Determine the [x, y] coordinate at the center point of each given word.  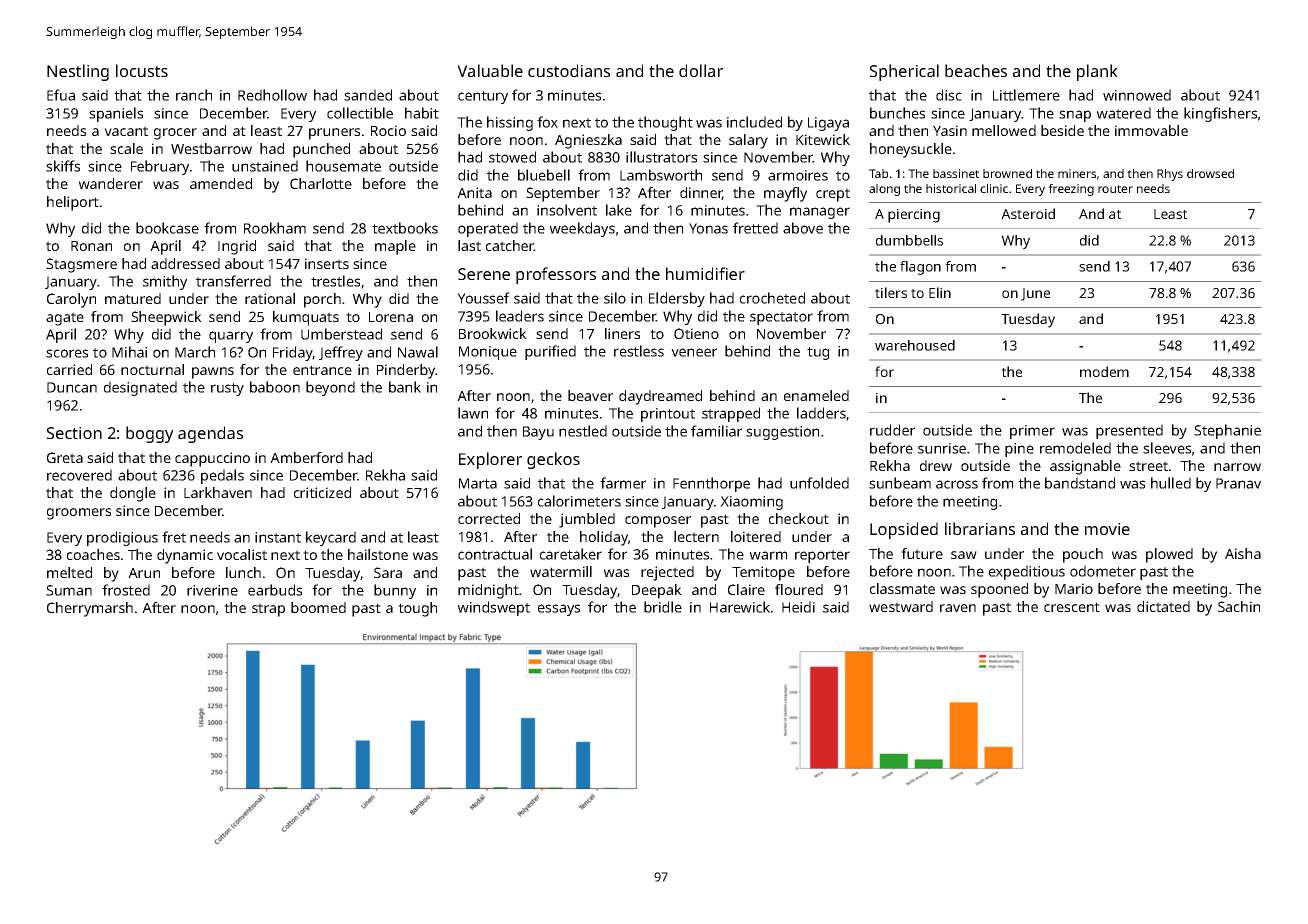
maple [395, 247]
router [1115, 189]
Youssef [483, 298]
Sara [388, 572]
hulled [1171, 483]
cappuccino [212, 459]
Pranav [1238, 483]
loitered [756, 536]
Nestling [78, 72]
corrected [489, 518]
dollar [701, 70]
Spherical [904, 72]
